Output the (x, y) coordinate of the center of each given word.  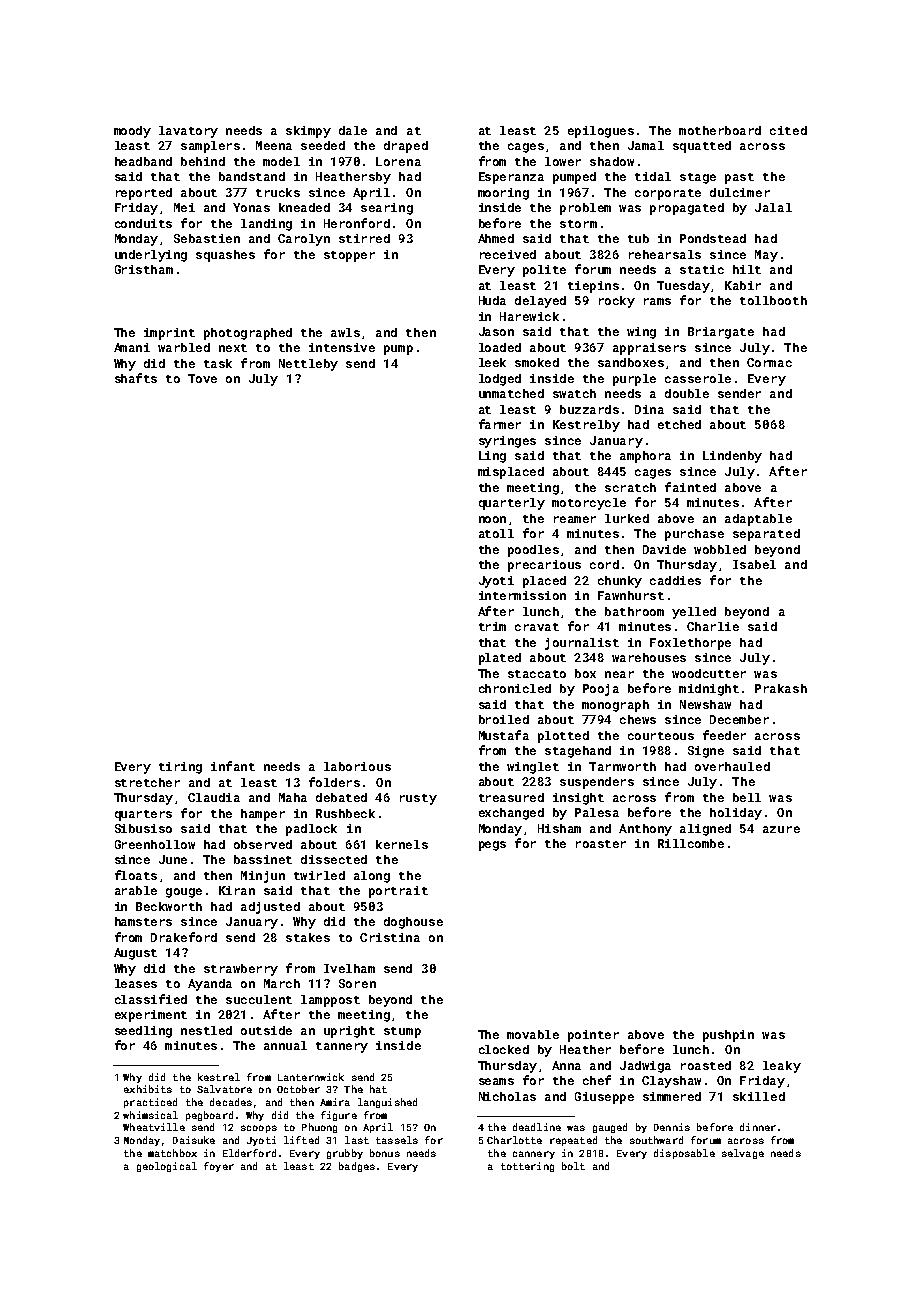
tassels (397, 1140)
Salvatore (224, 1089)
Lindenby (732, 457)
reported (144, 194)
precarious (544, 566)
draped (406, 147)
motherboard (720, 130)
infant (233, 766)
